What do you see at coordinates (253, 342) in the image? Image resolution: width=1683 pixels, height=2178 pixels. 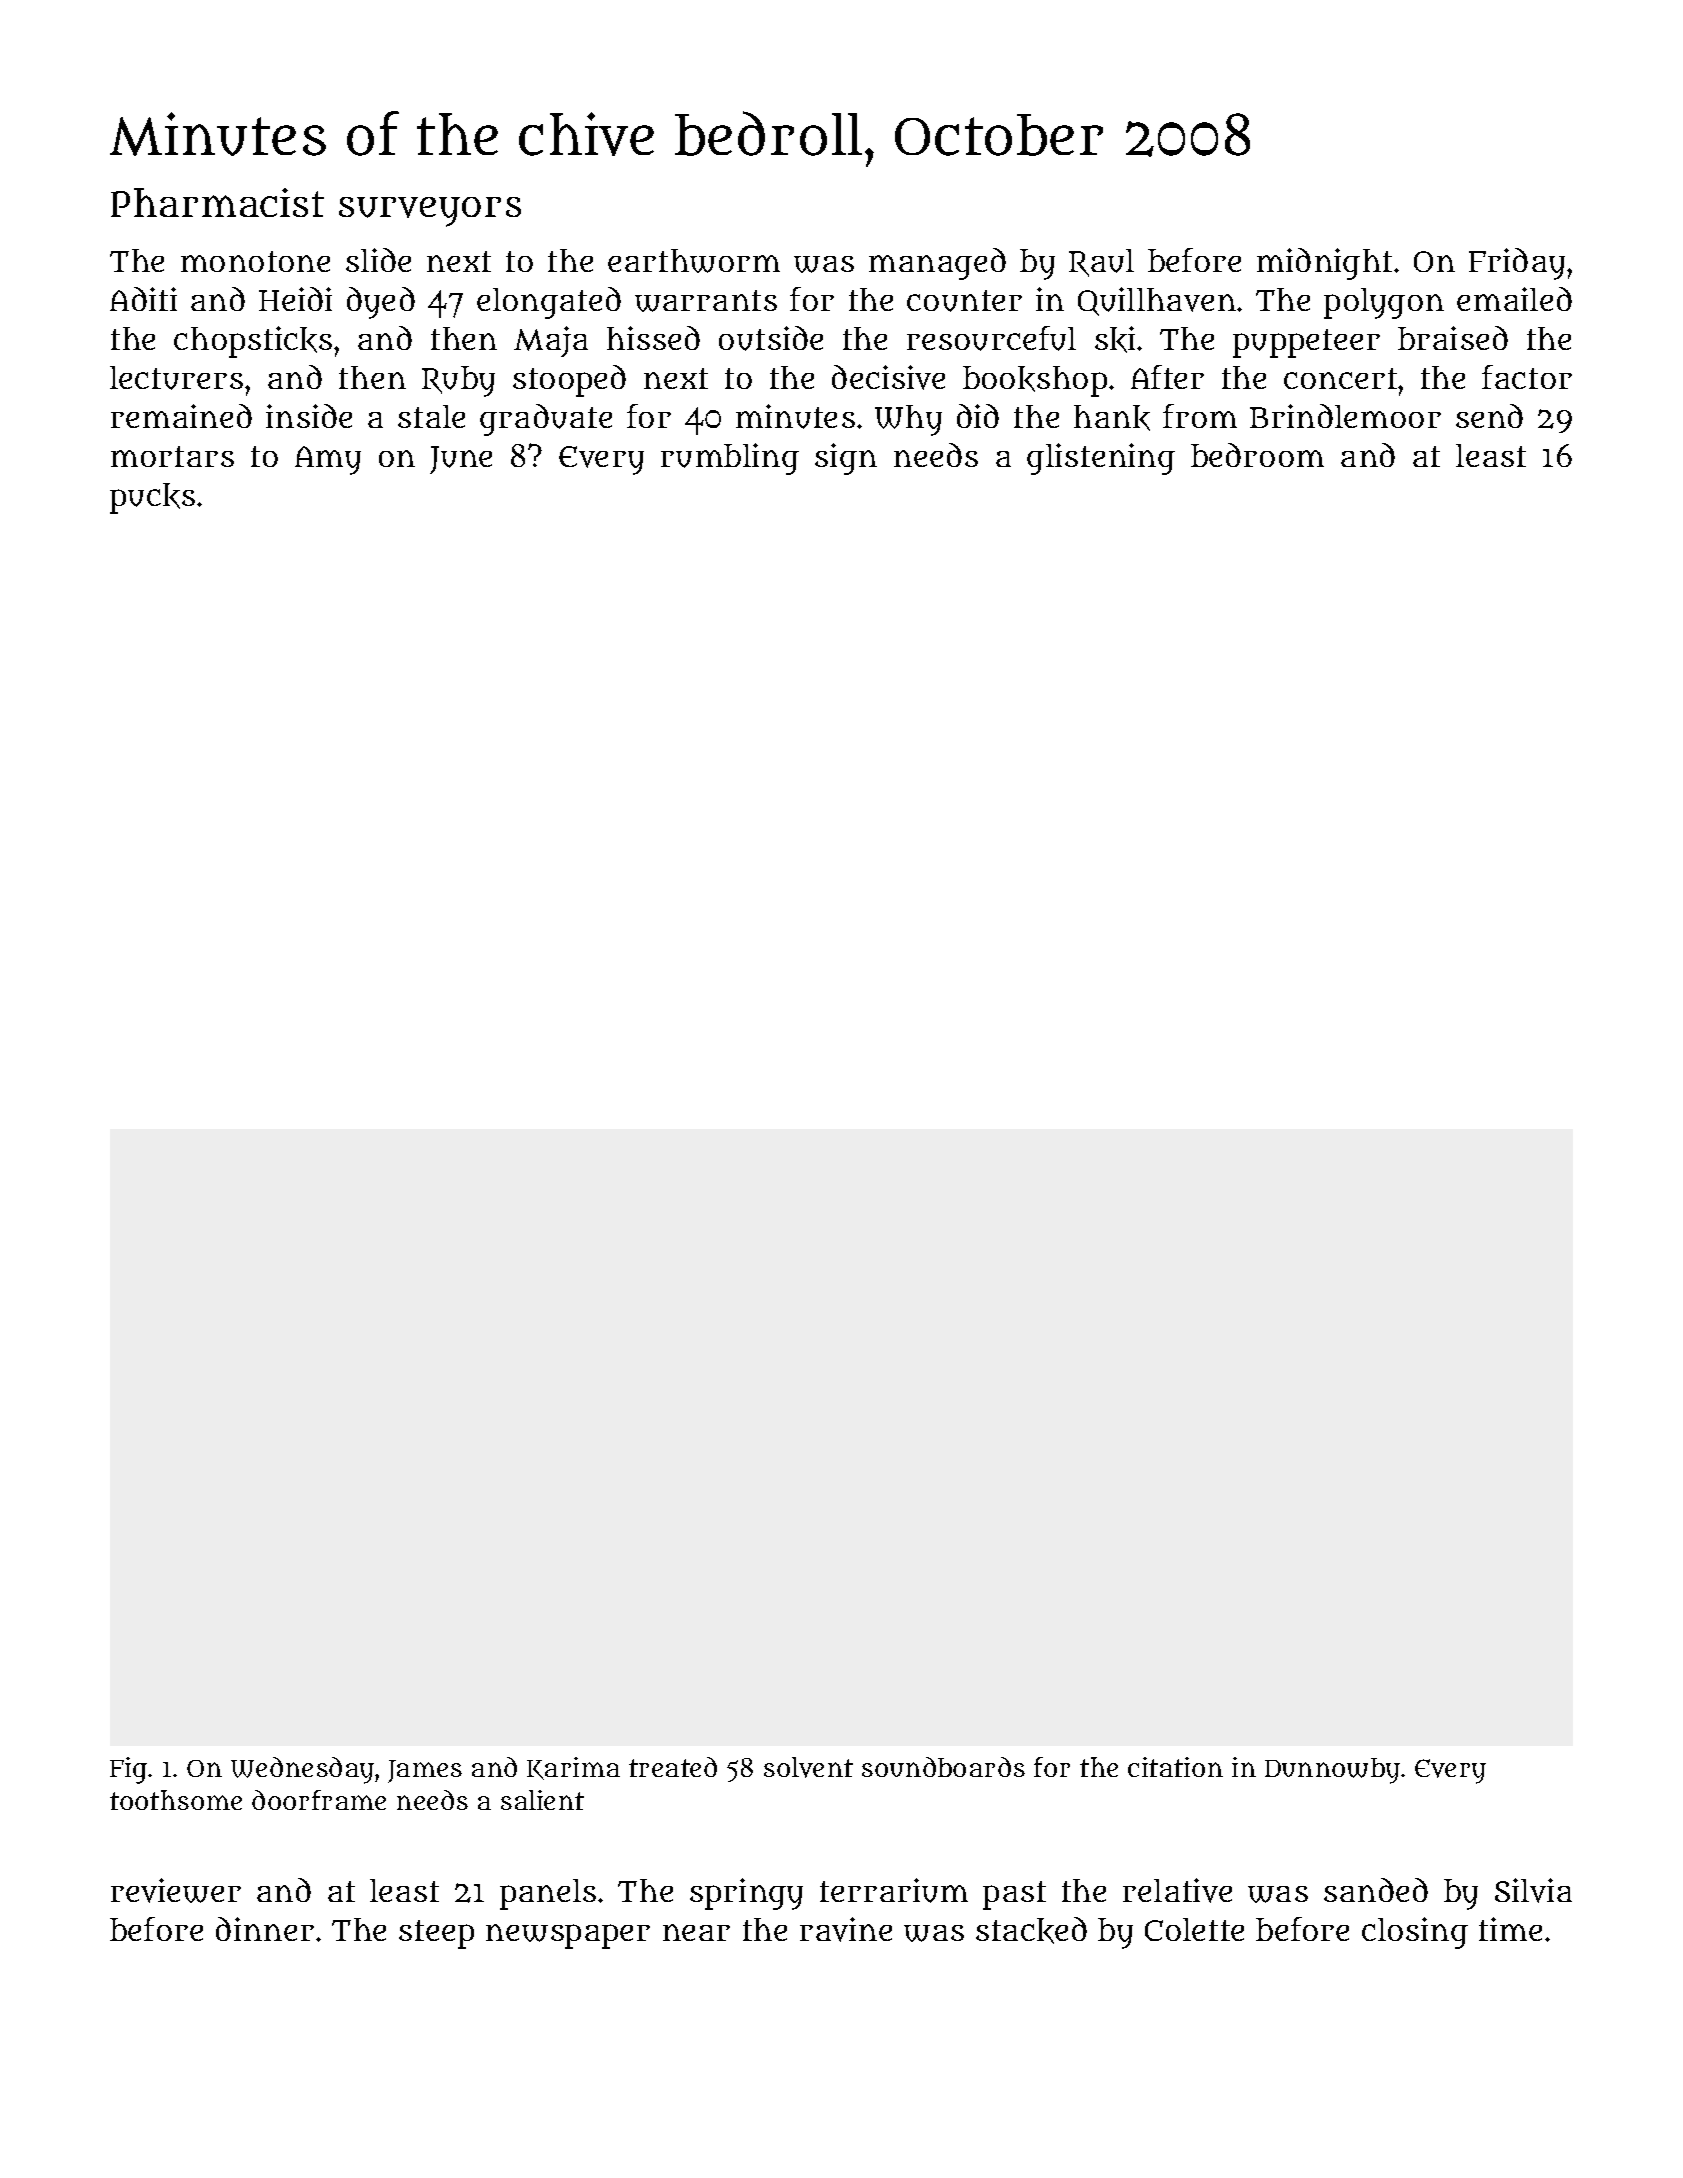 I see `chopsticks` at bounding box center [253, 342].
